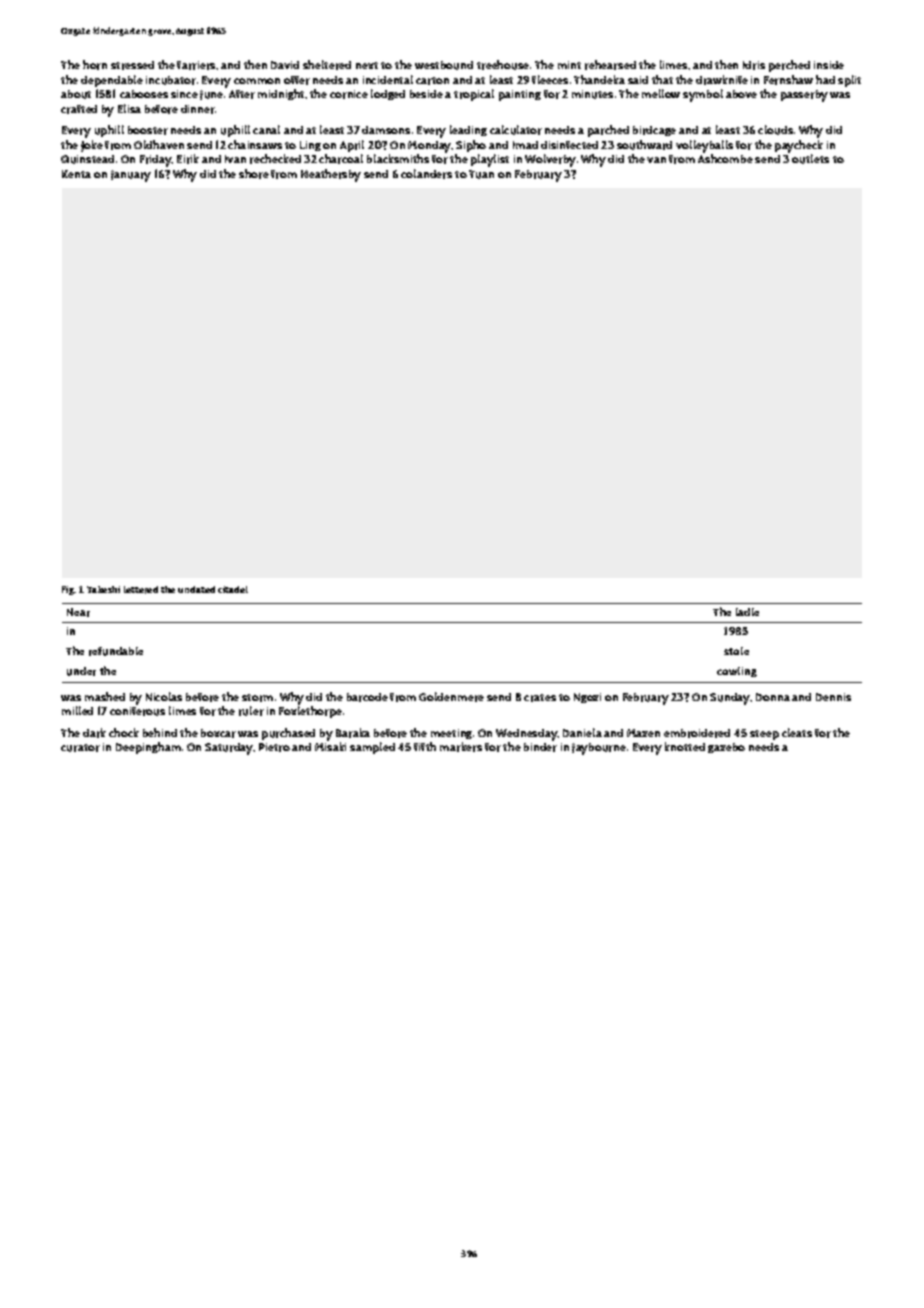 Image resolution: width=924 pixels, height=1308 pixels. Describe the element at coordinates (725, 158) in the screenshot. I see `Ashcombe` at that location.
